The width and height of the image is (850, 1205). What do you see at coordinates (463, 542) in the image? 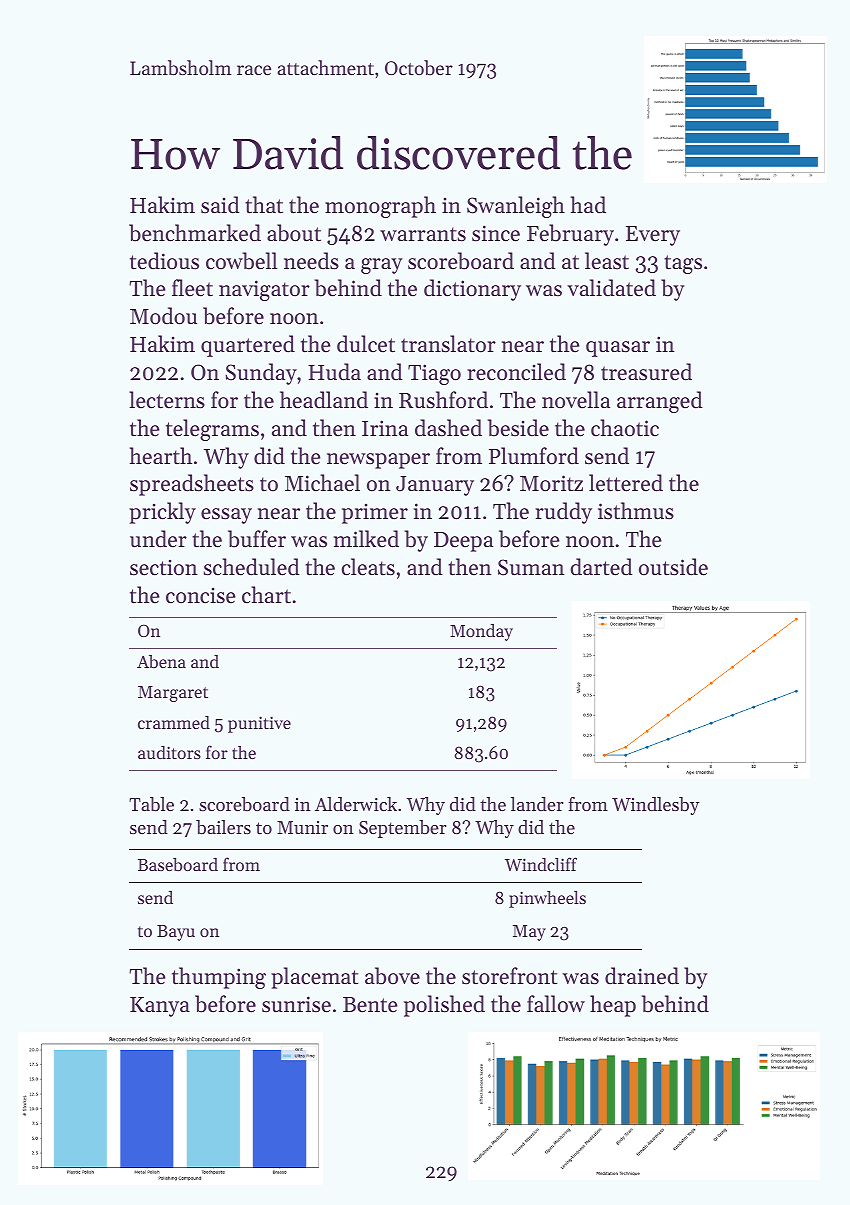
I see `Deepa` at bounding box center [463, 542].
